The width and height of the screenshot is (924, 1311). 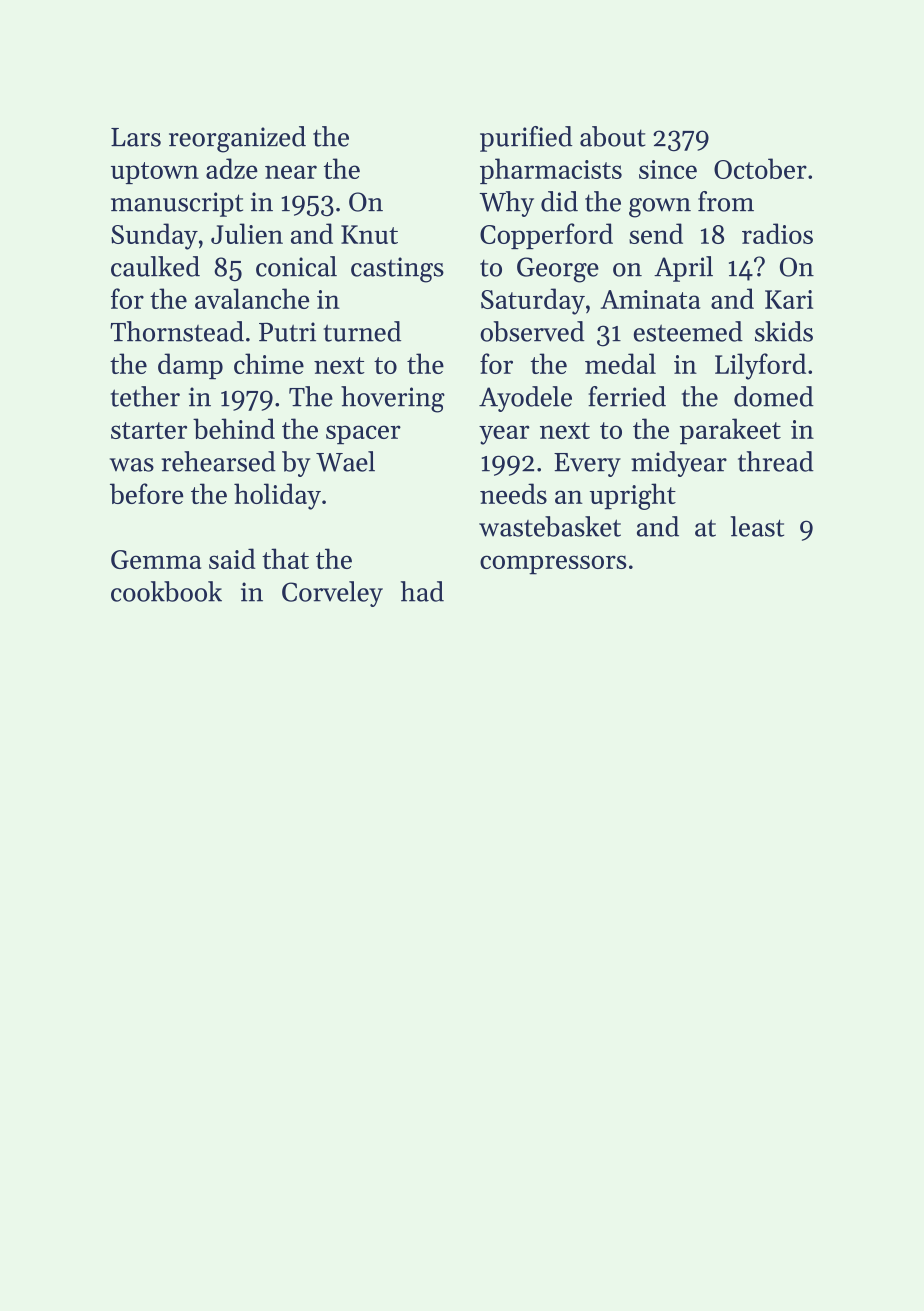 What do you see at coordinates (232, 168) in the screenshot?
I see `adze` at bounding box center [232, 168].
